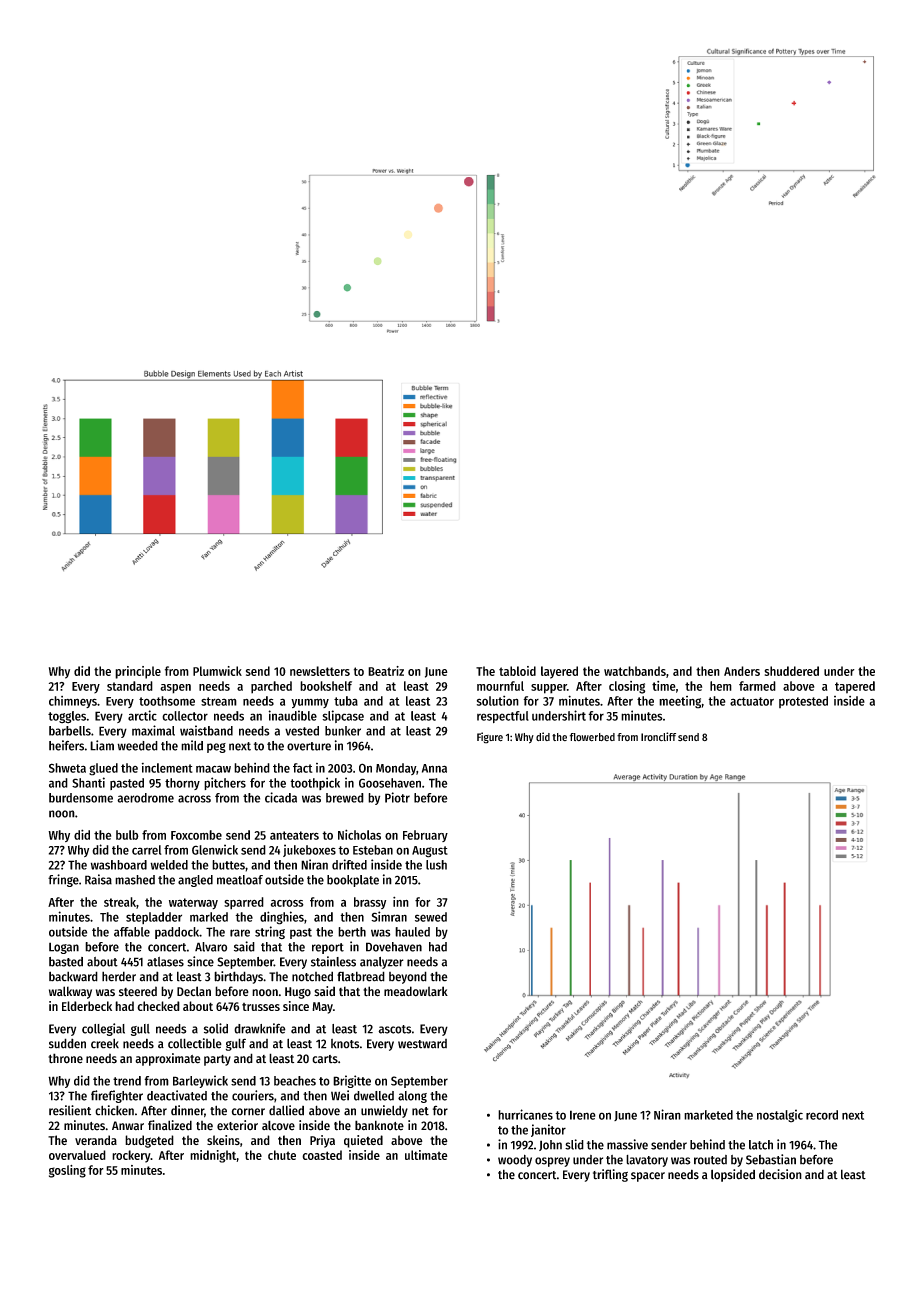 This screenshot has width=924, height=1314. Describe the element at coordinates (138, 672) in the screenshot. I see `principle` at that location.
